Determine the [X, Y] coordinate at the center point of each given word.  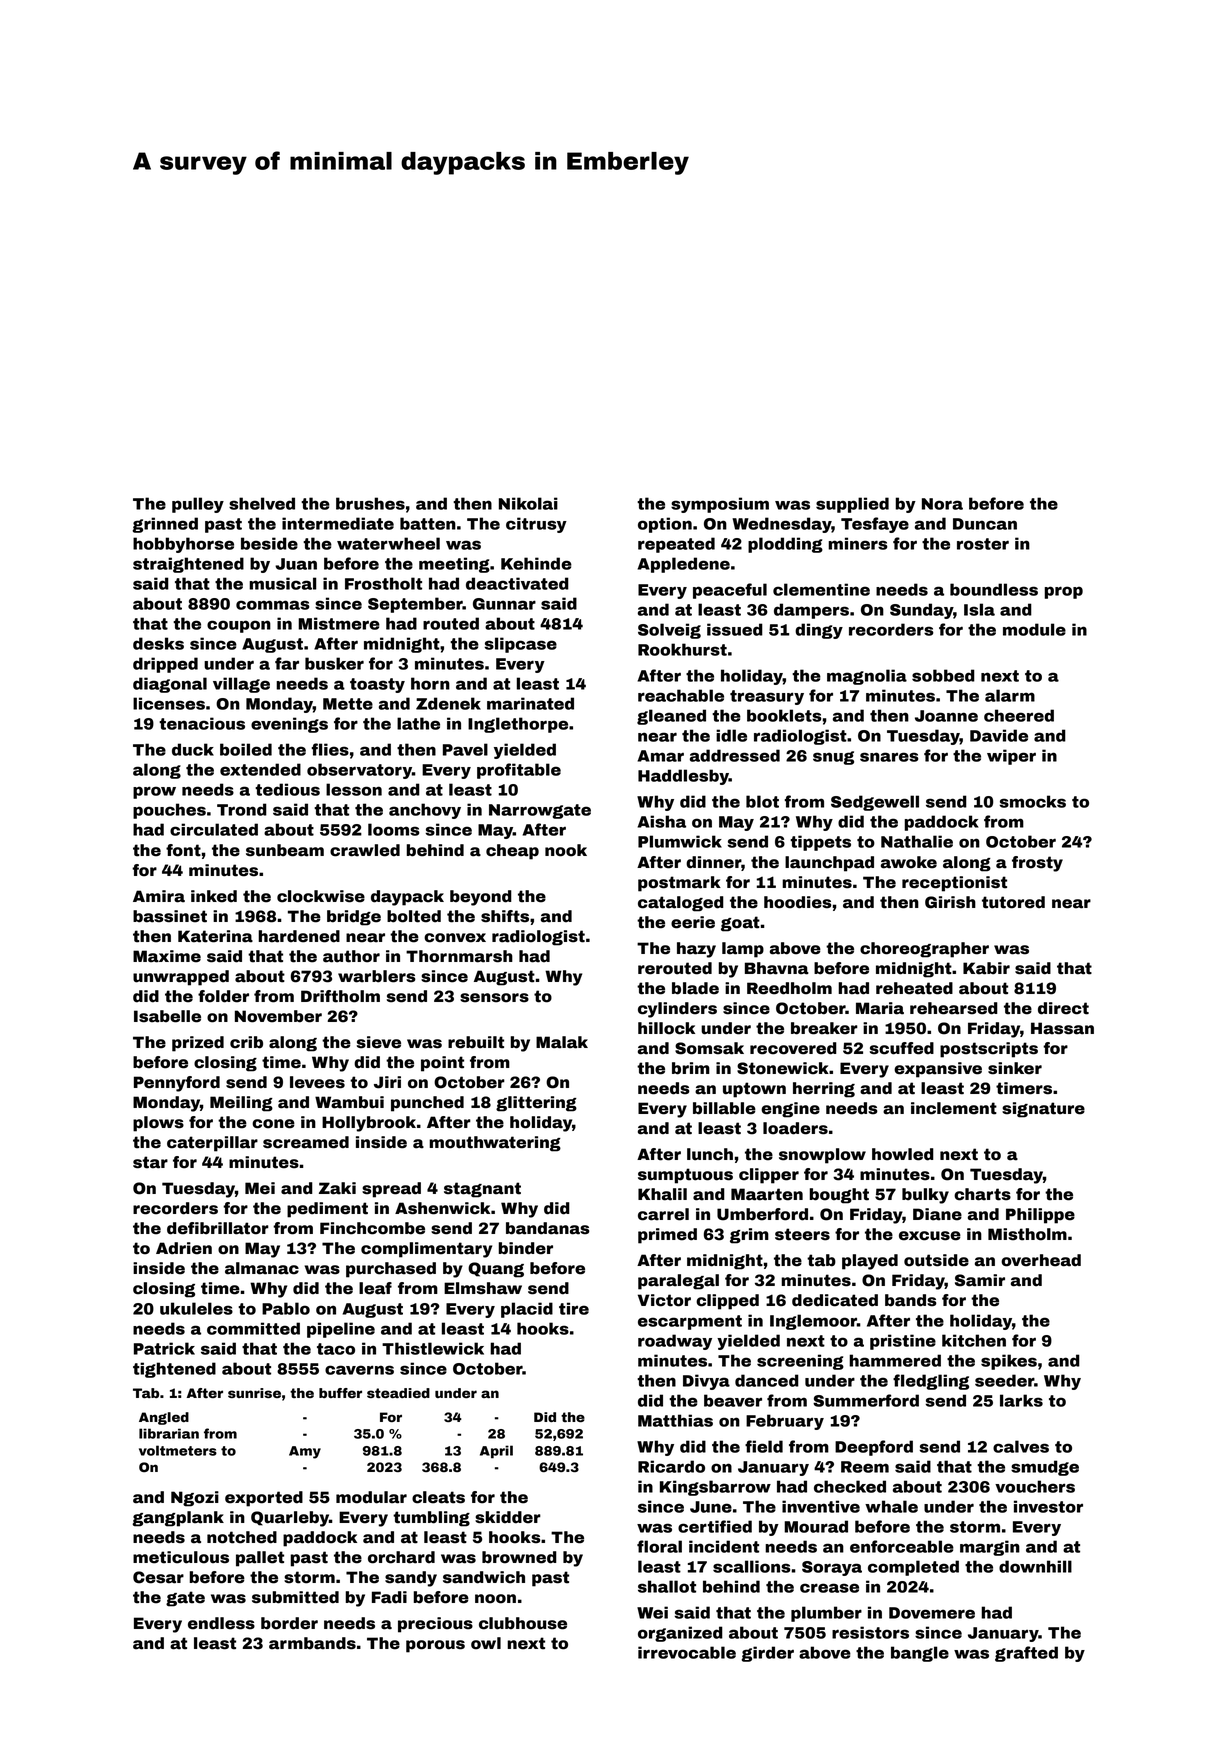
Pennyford [177, 1084]
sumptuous [685, 1176]
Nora [942, 504]
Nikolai [528, 503]
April [496, 1452]
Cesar [158, 1577]
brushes [370, 503]
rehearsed [954, 1008]
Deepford [874, 1448]
